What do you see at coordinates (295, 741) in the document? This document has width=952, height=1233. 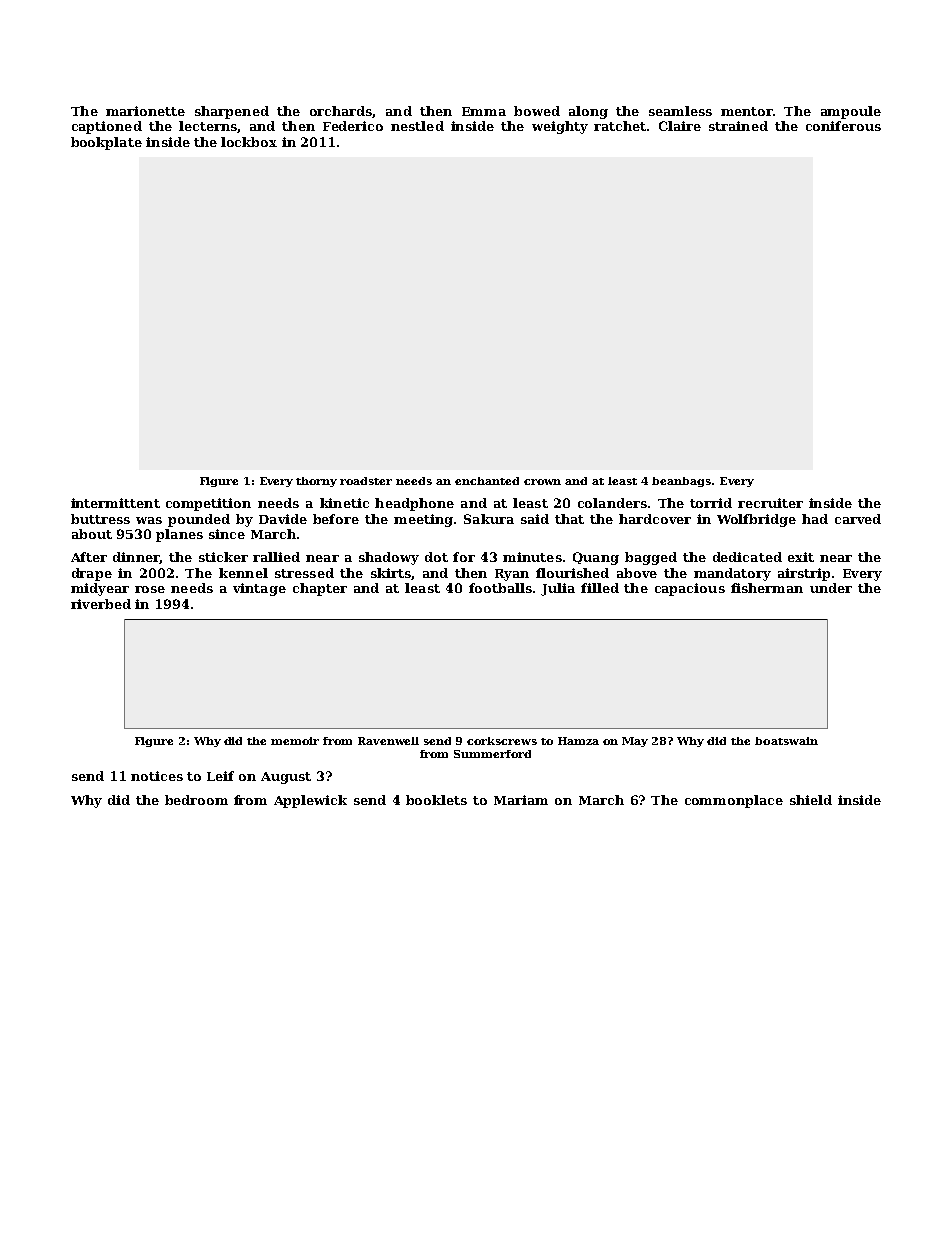 I see `memoir` at bounding box center [295, 741].
